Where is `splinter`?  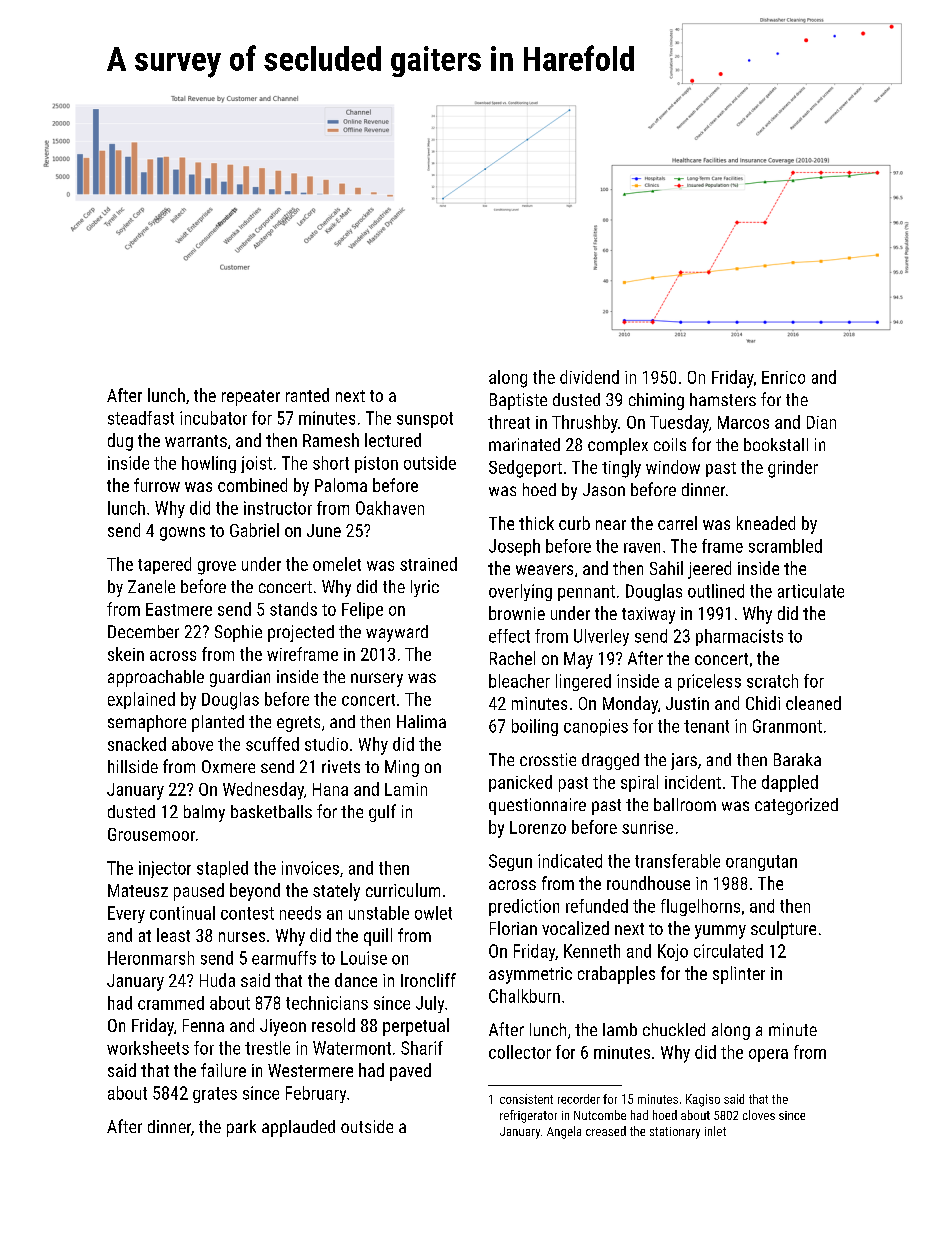
splinter is located at coordinates (739, 975).
